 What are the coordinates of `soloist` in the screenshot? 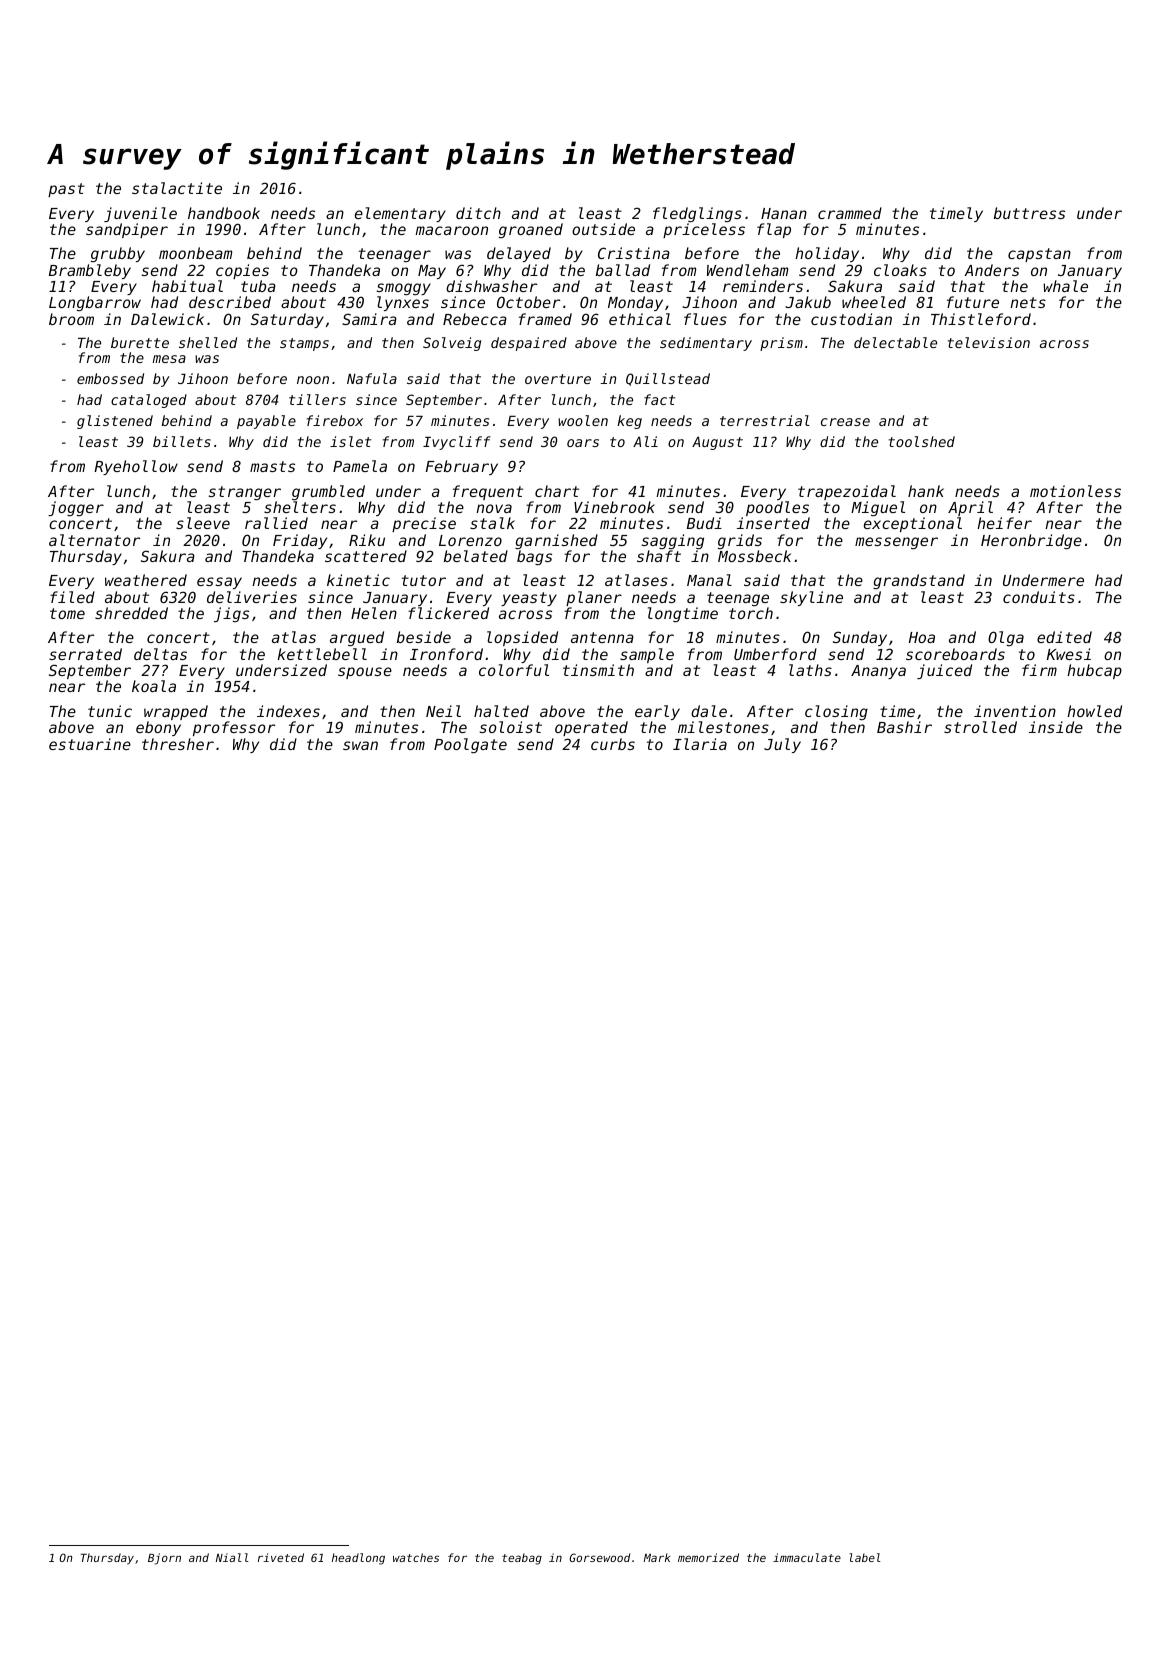 It's located at (510, 727).
